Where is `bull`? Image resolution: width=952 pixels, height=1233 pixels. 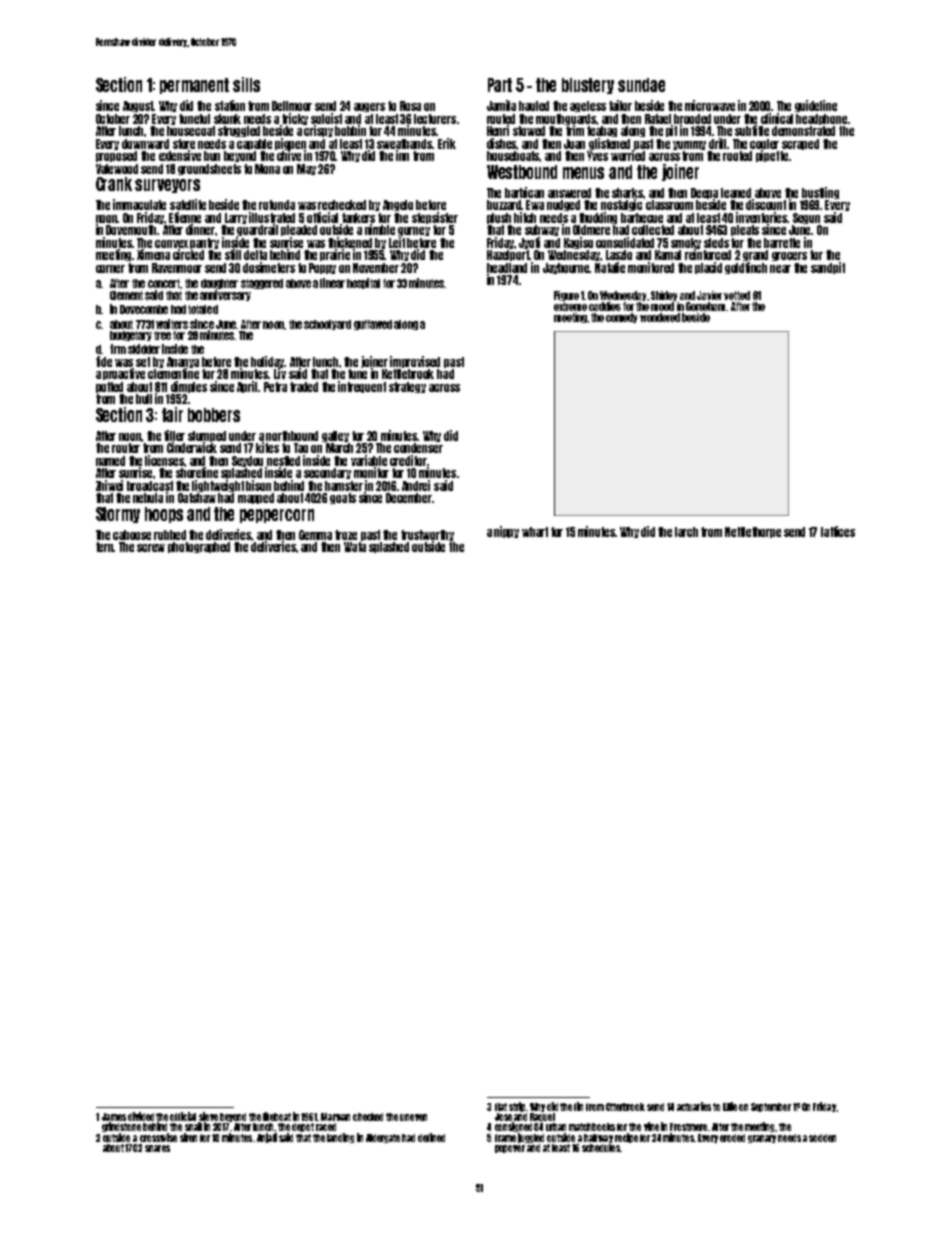 bull is located at coordinates (144, 399).
